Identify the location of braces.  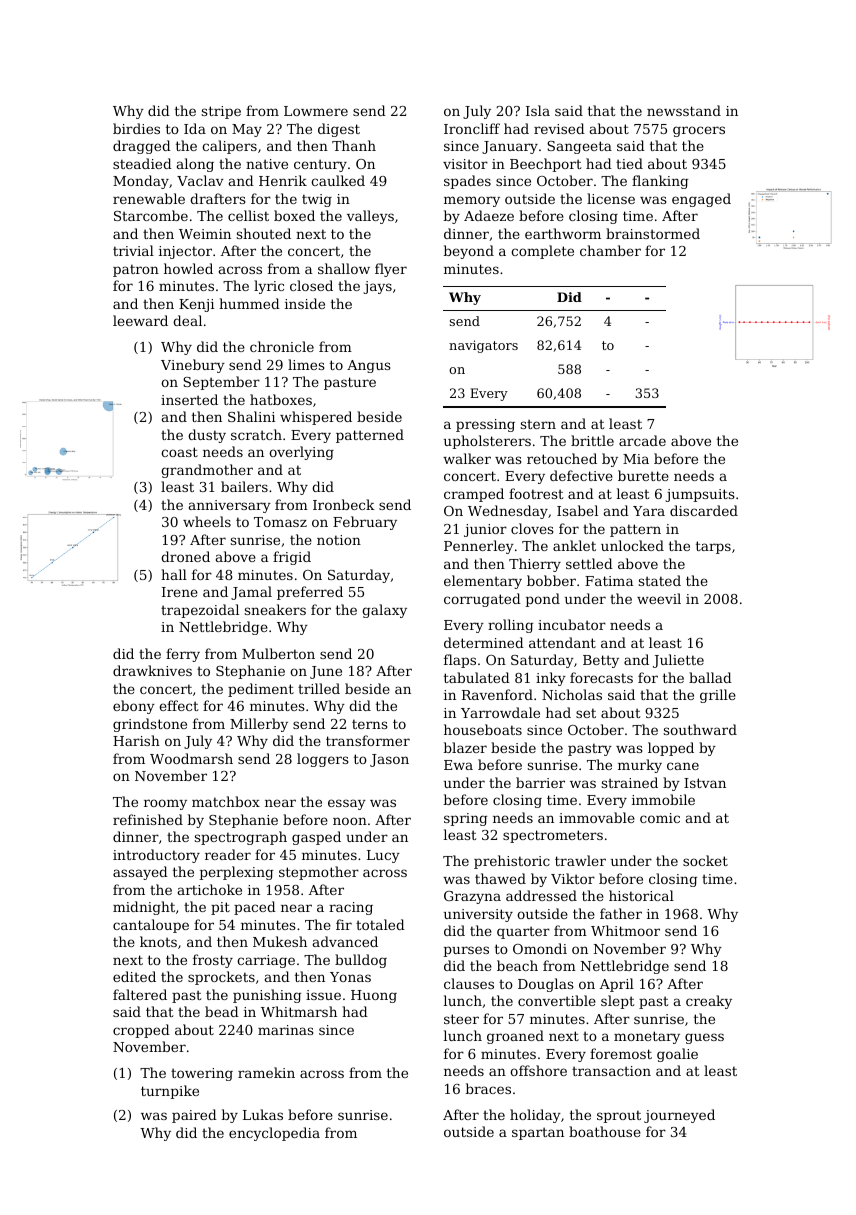
(488, 1088).
